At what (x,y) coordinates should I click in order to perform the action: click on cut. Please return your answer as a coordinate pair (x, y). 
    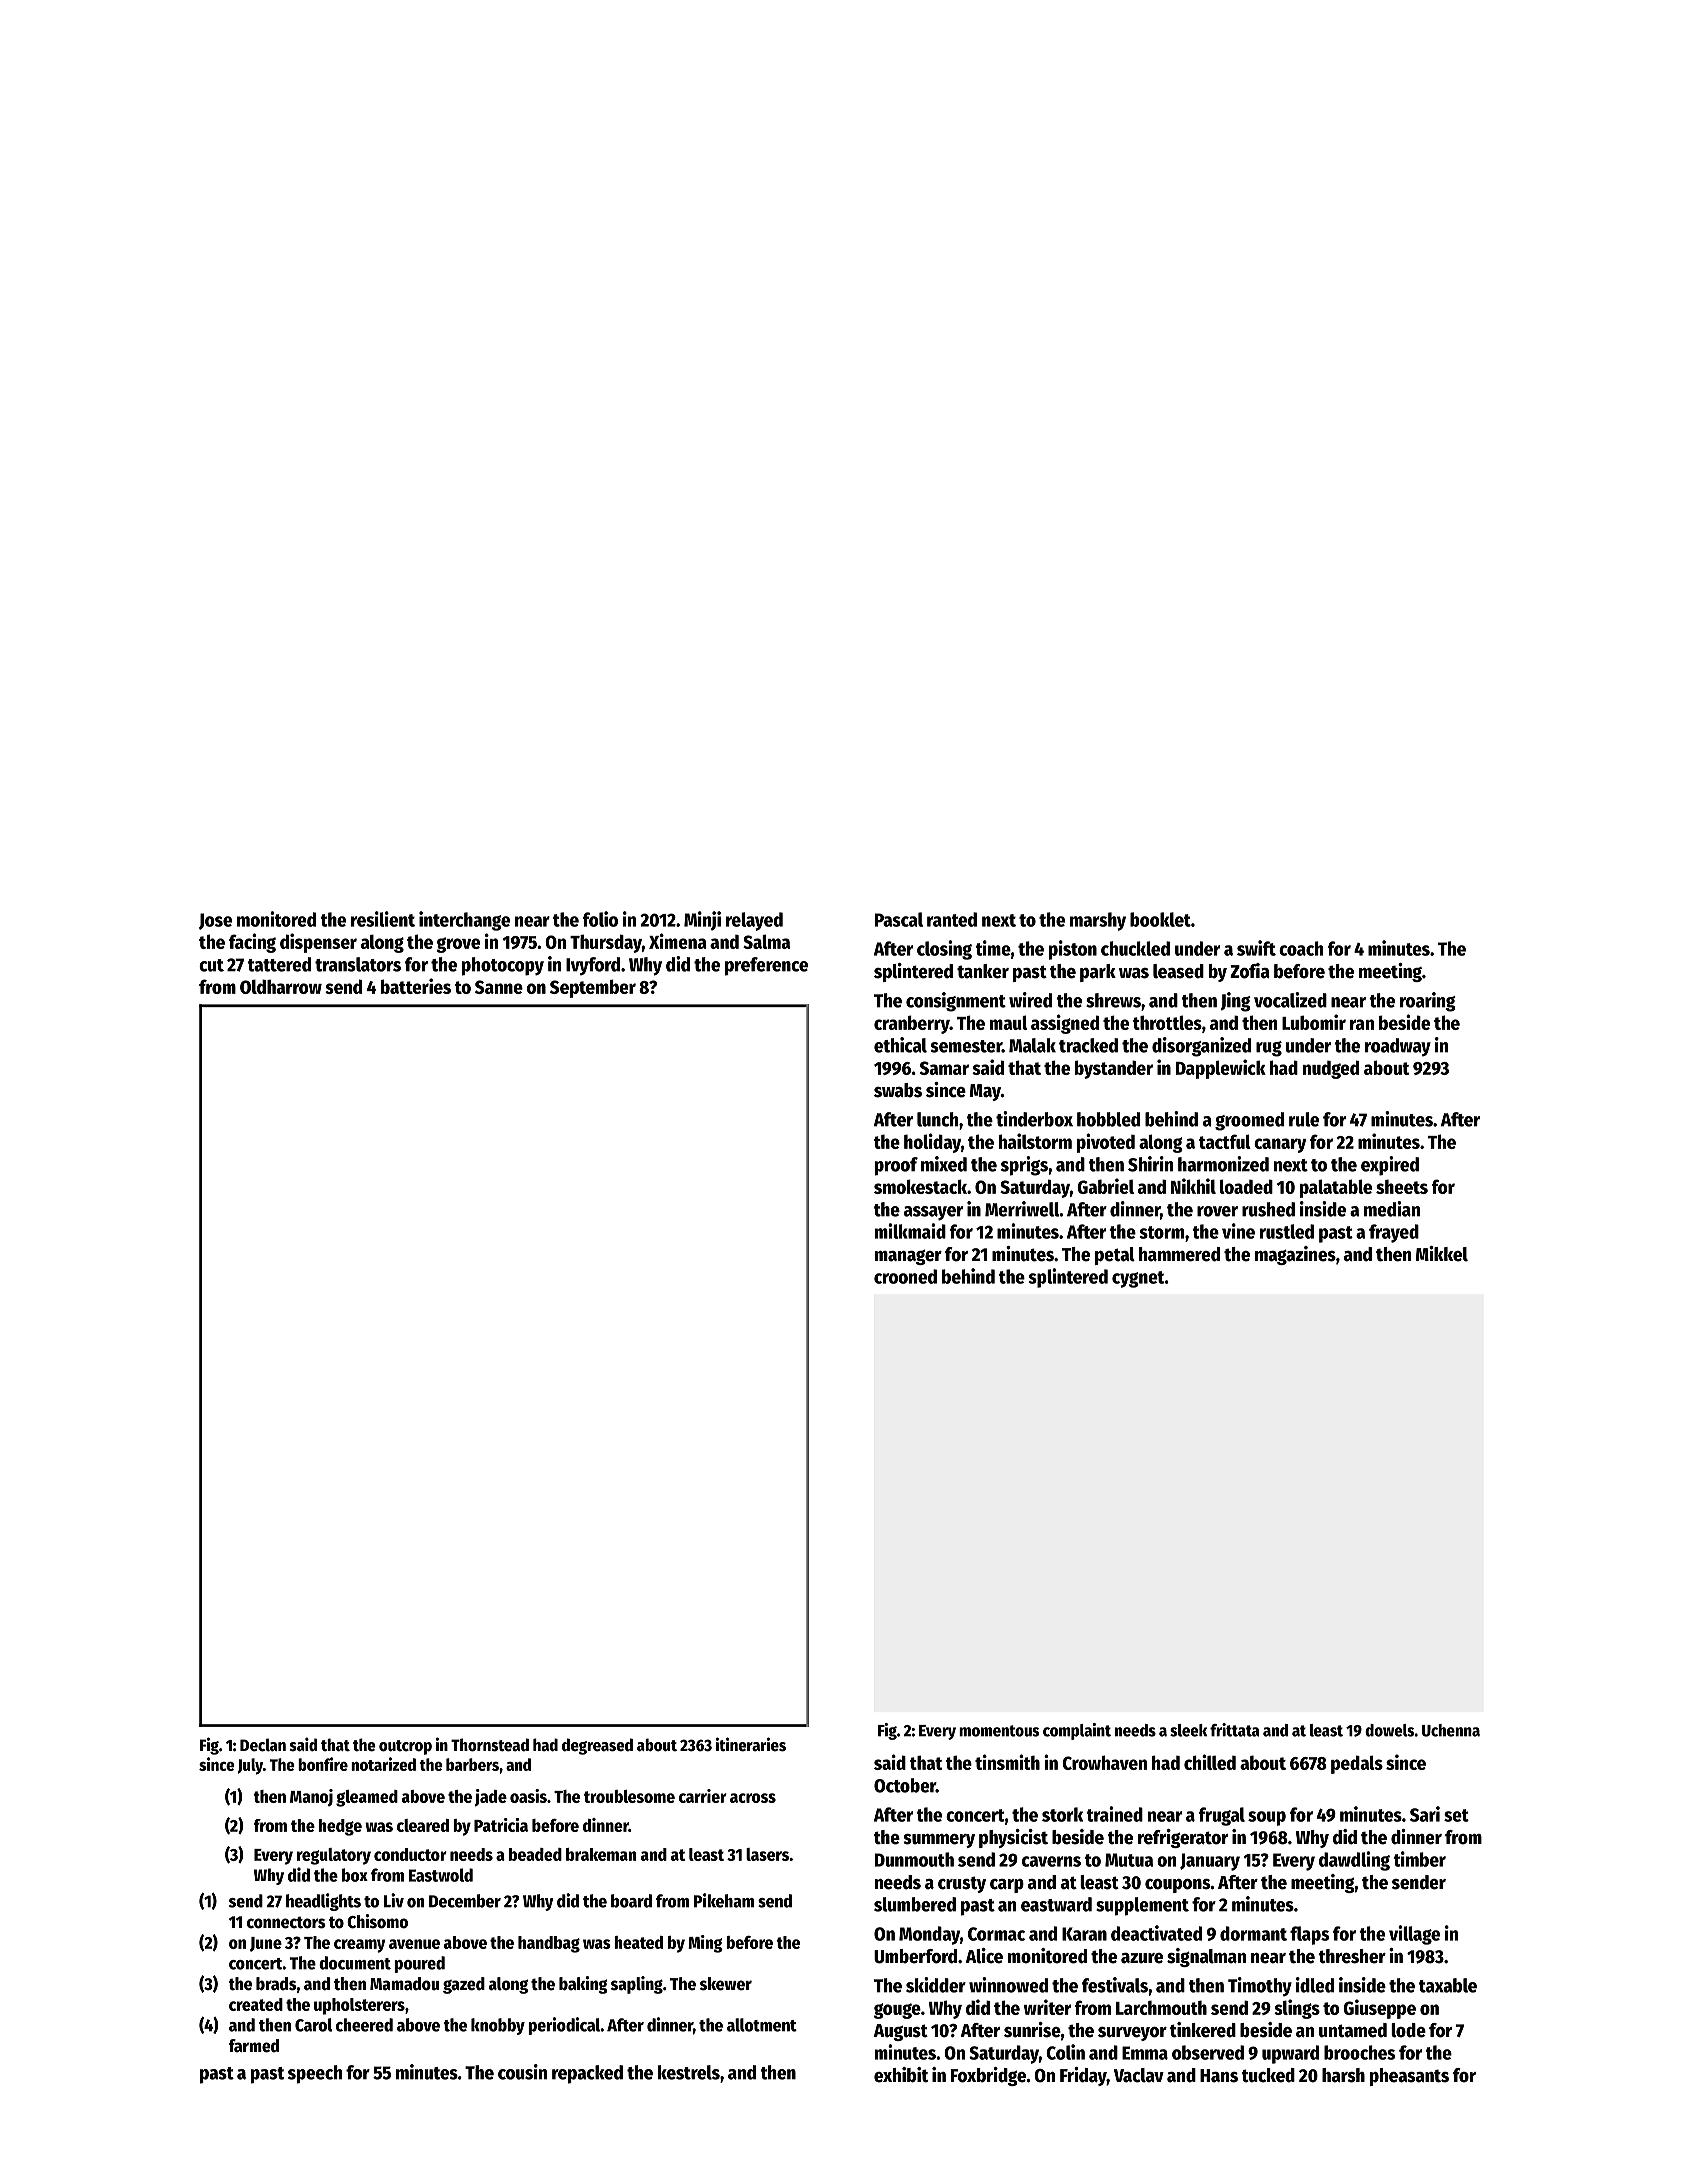
    Looking at the image, I should click on (211, 965).
